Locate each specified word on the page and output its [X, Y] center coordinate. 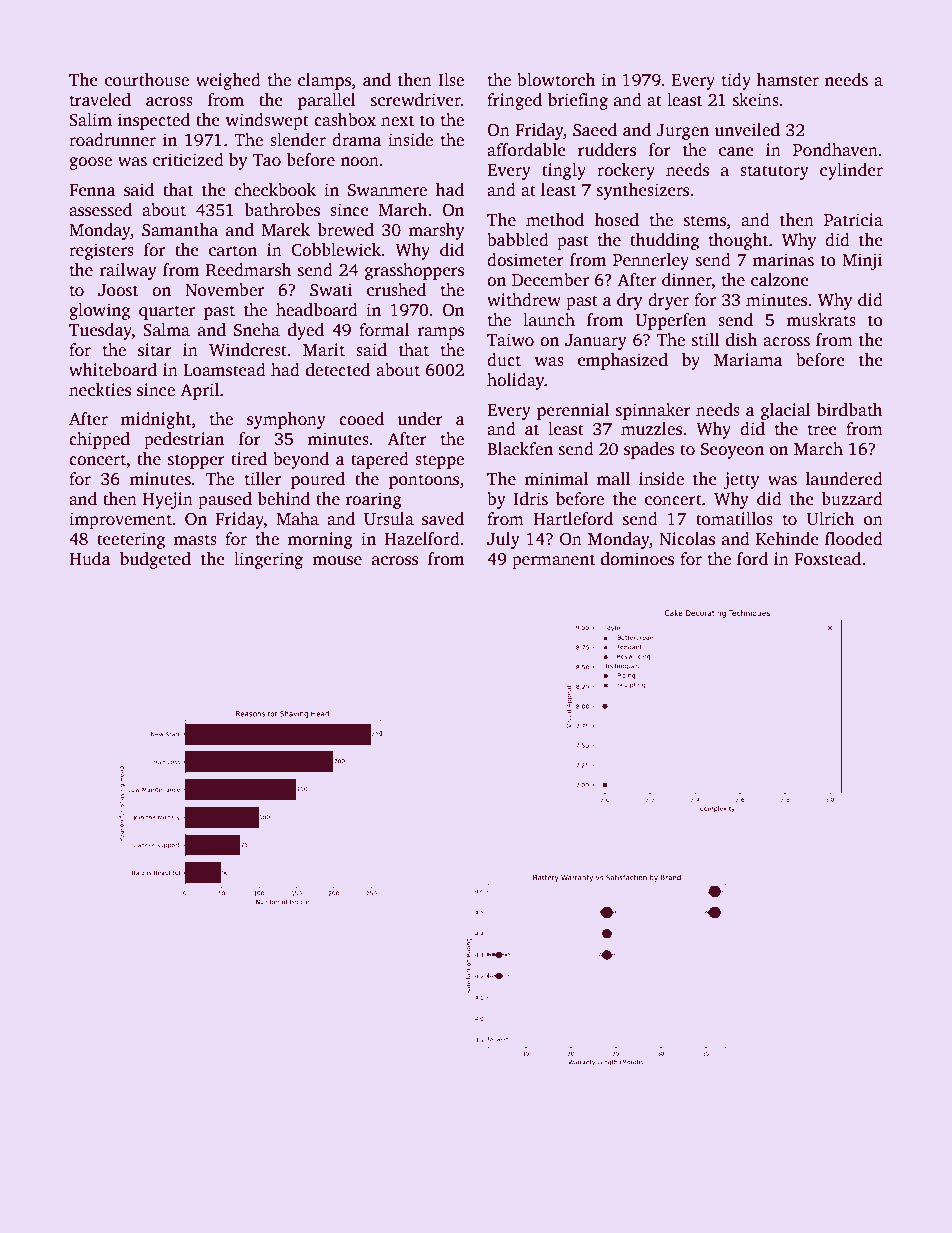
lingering [268, 560]
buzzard [852, 498]
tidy [736, 81]
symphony [286, 420]
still [706, 340]
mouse [337, 561]
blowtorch [556, 80]
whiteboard [113, 370]
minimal [556, 478]
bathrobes [282, 210]
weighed [228, 81]
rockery [626, 171]
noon [359, 162]
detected [338, 370]
